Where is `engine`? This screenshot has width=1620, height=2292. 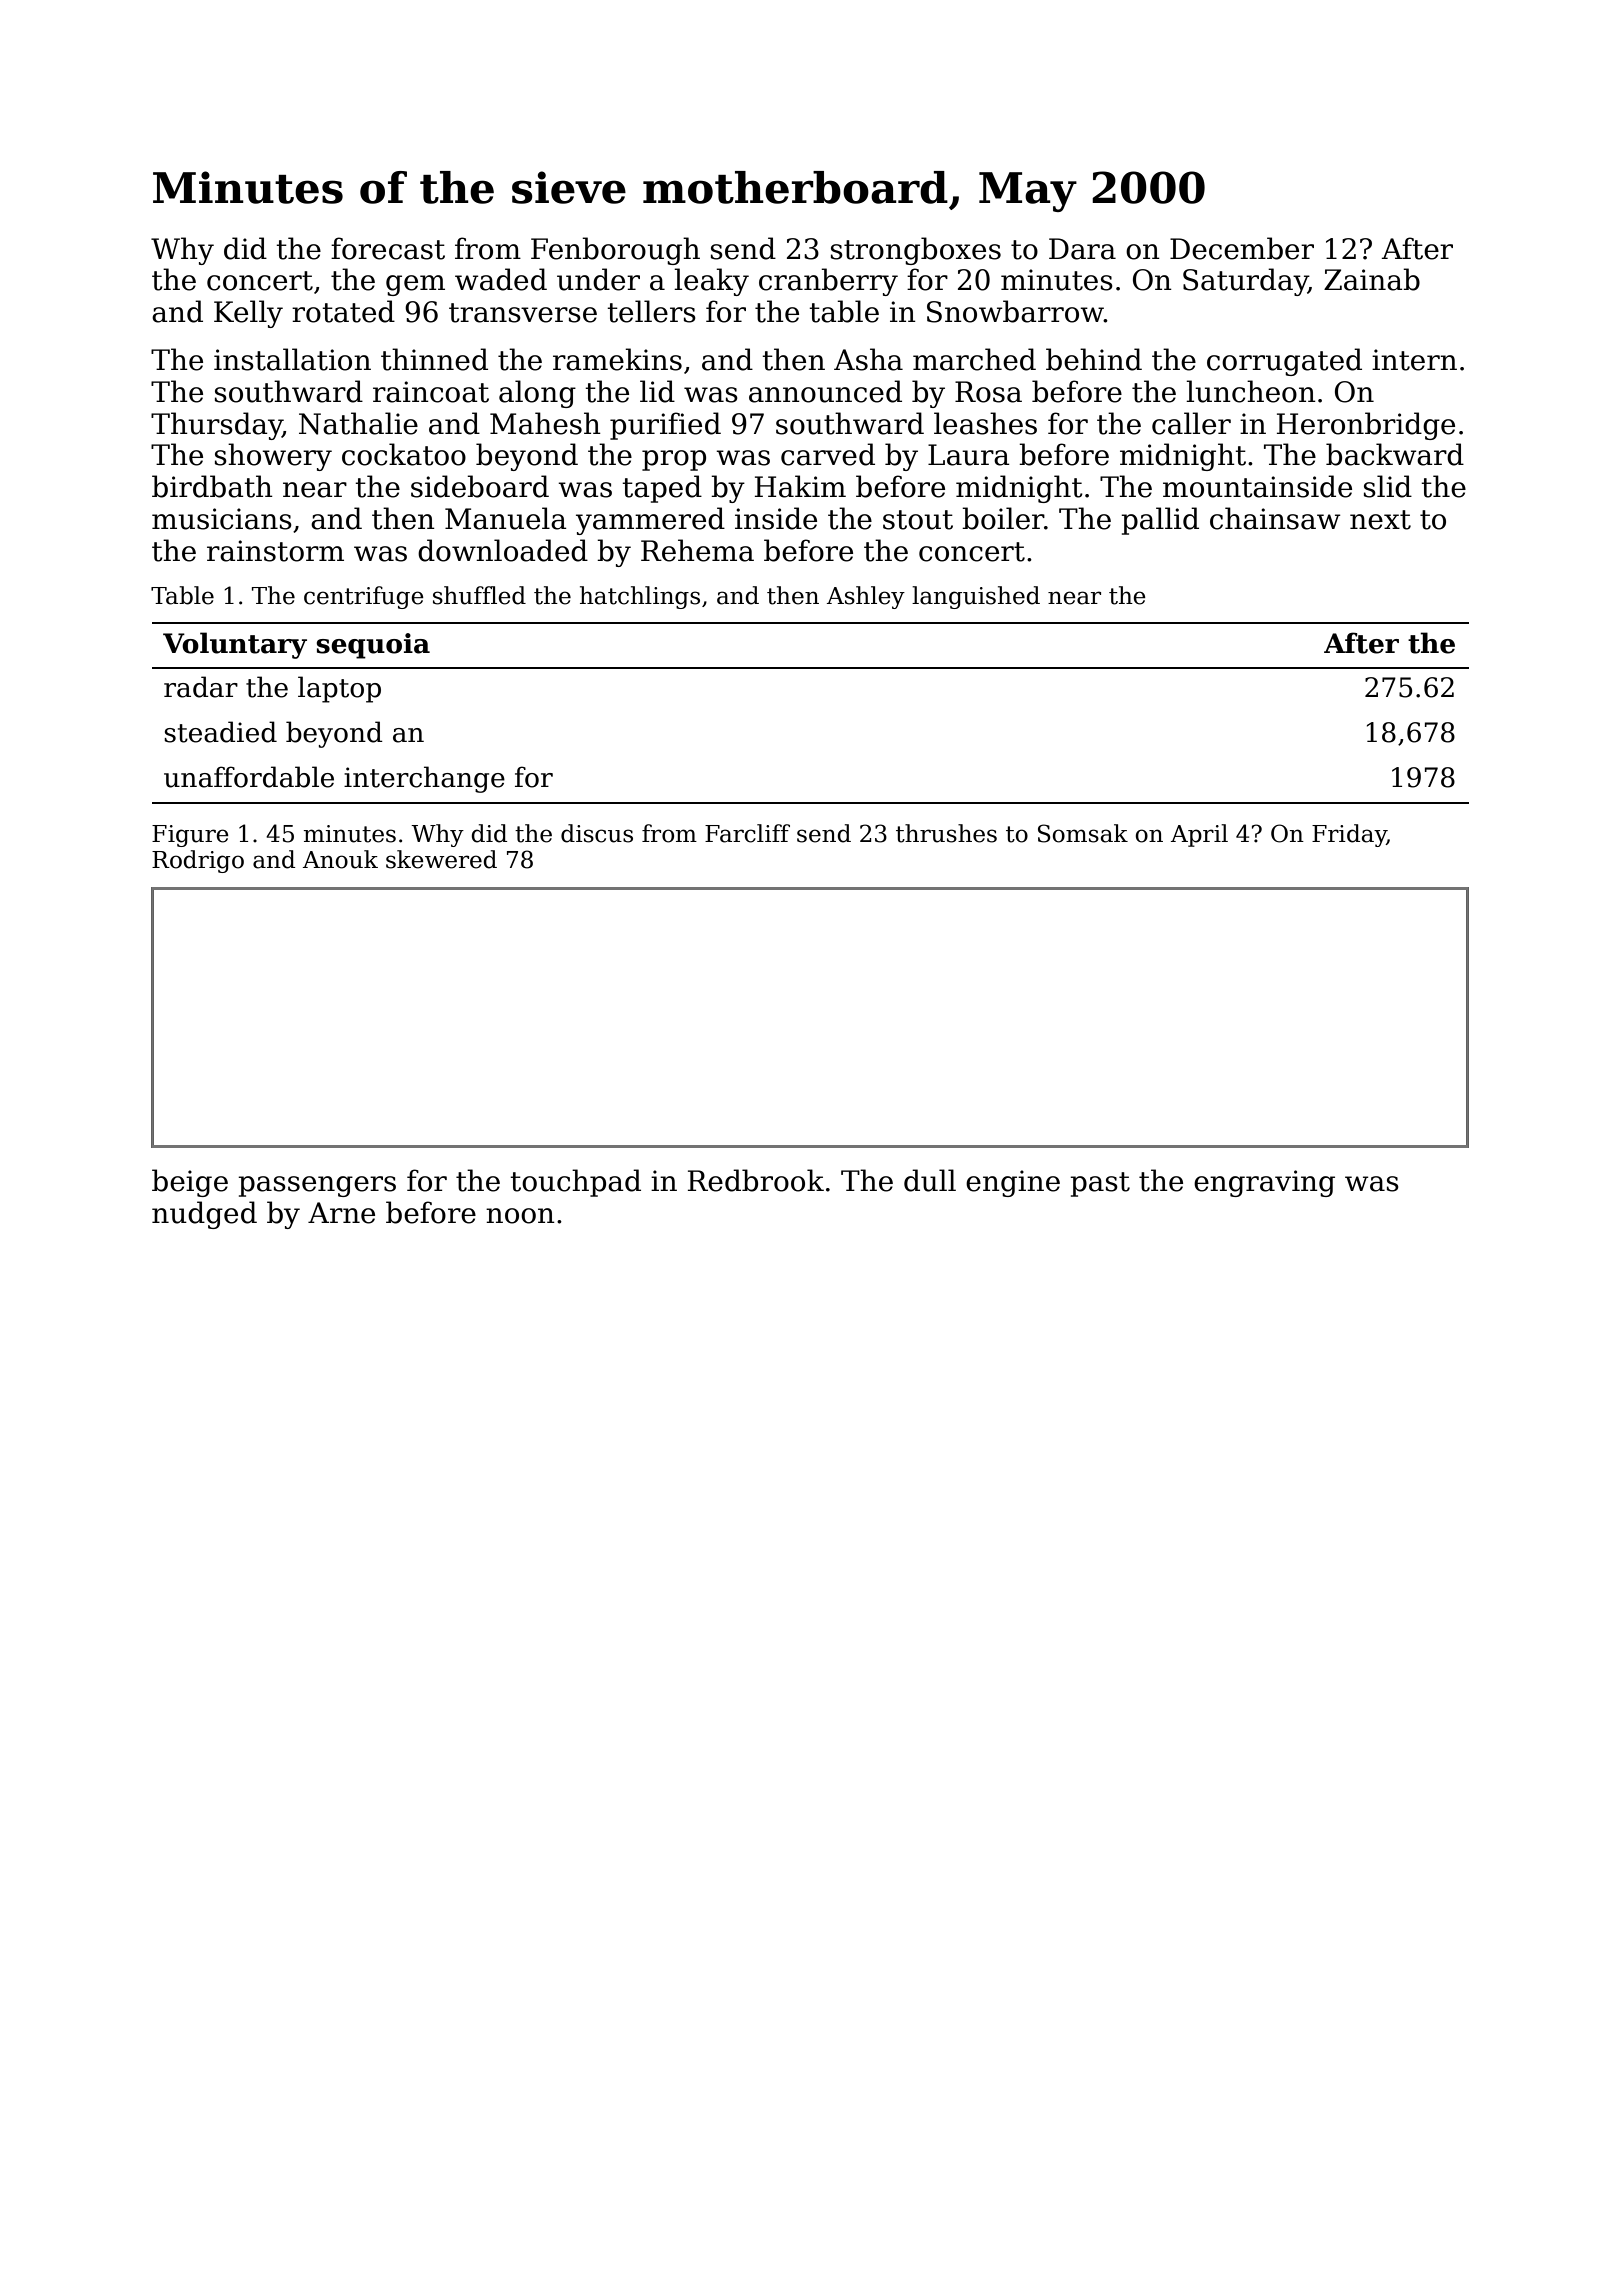 engine is located at coordinates (1013, 1183).
